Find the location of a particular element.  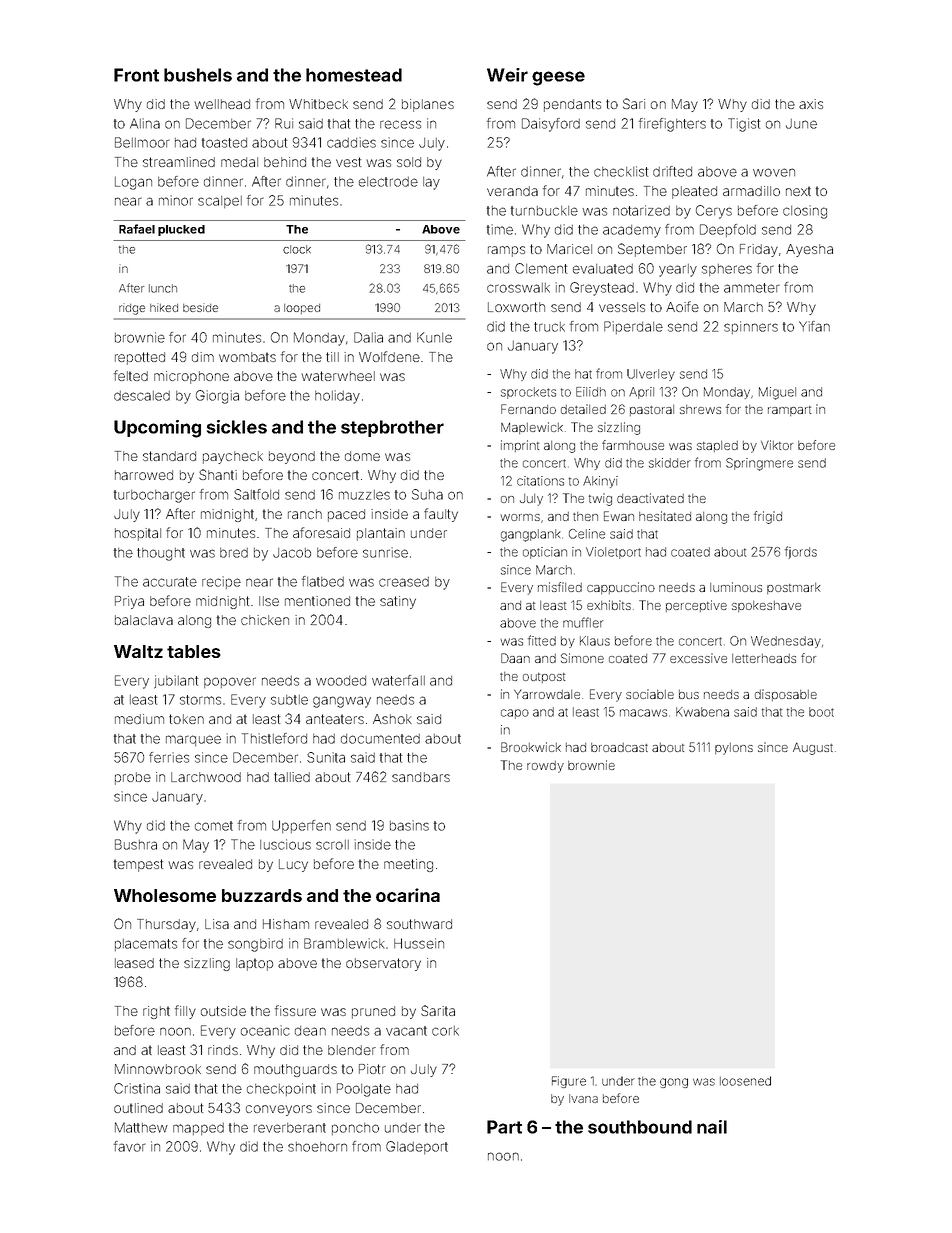

southbound is located at coordinates (640, 1127).
